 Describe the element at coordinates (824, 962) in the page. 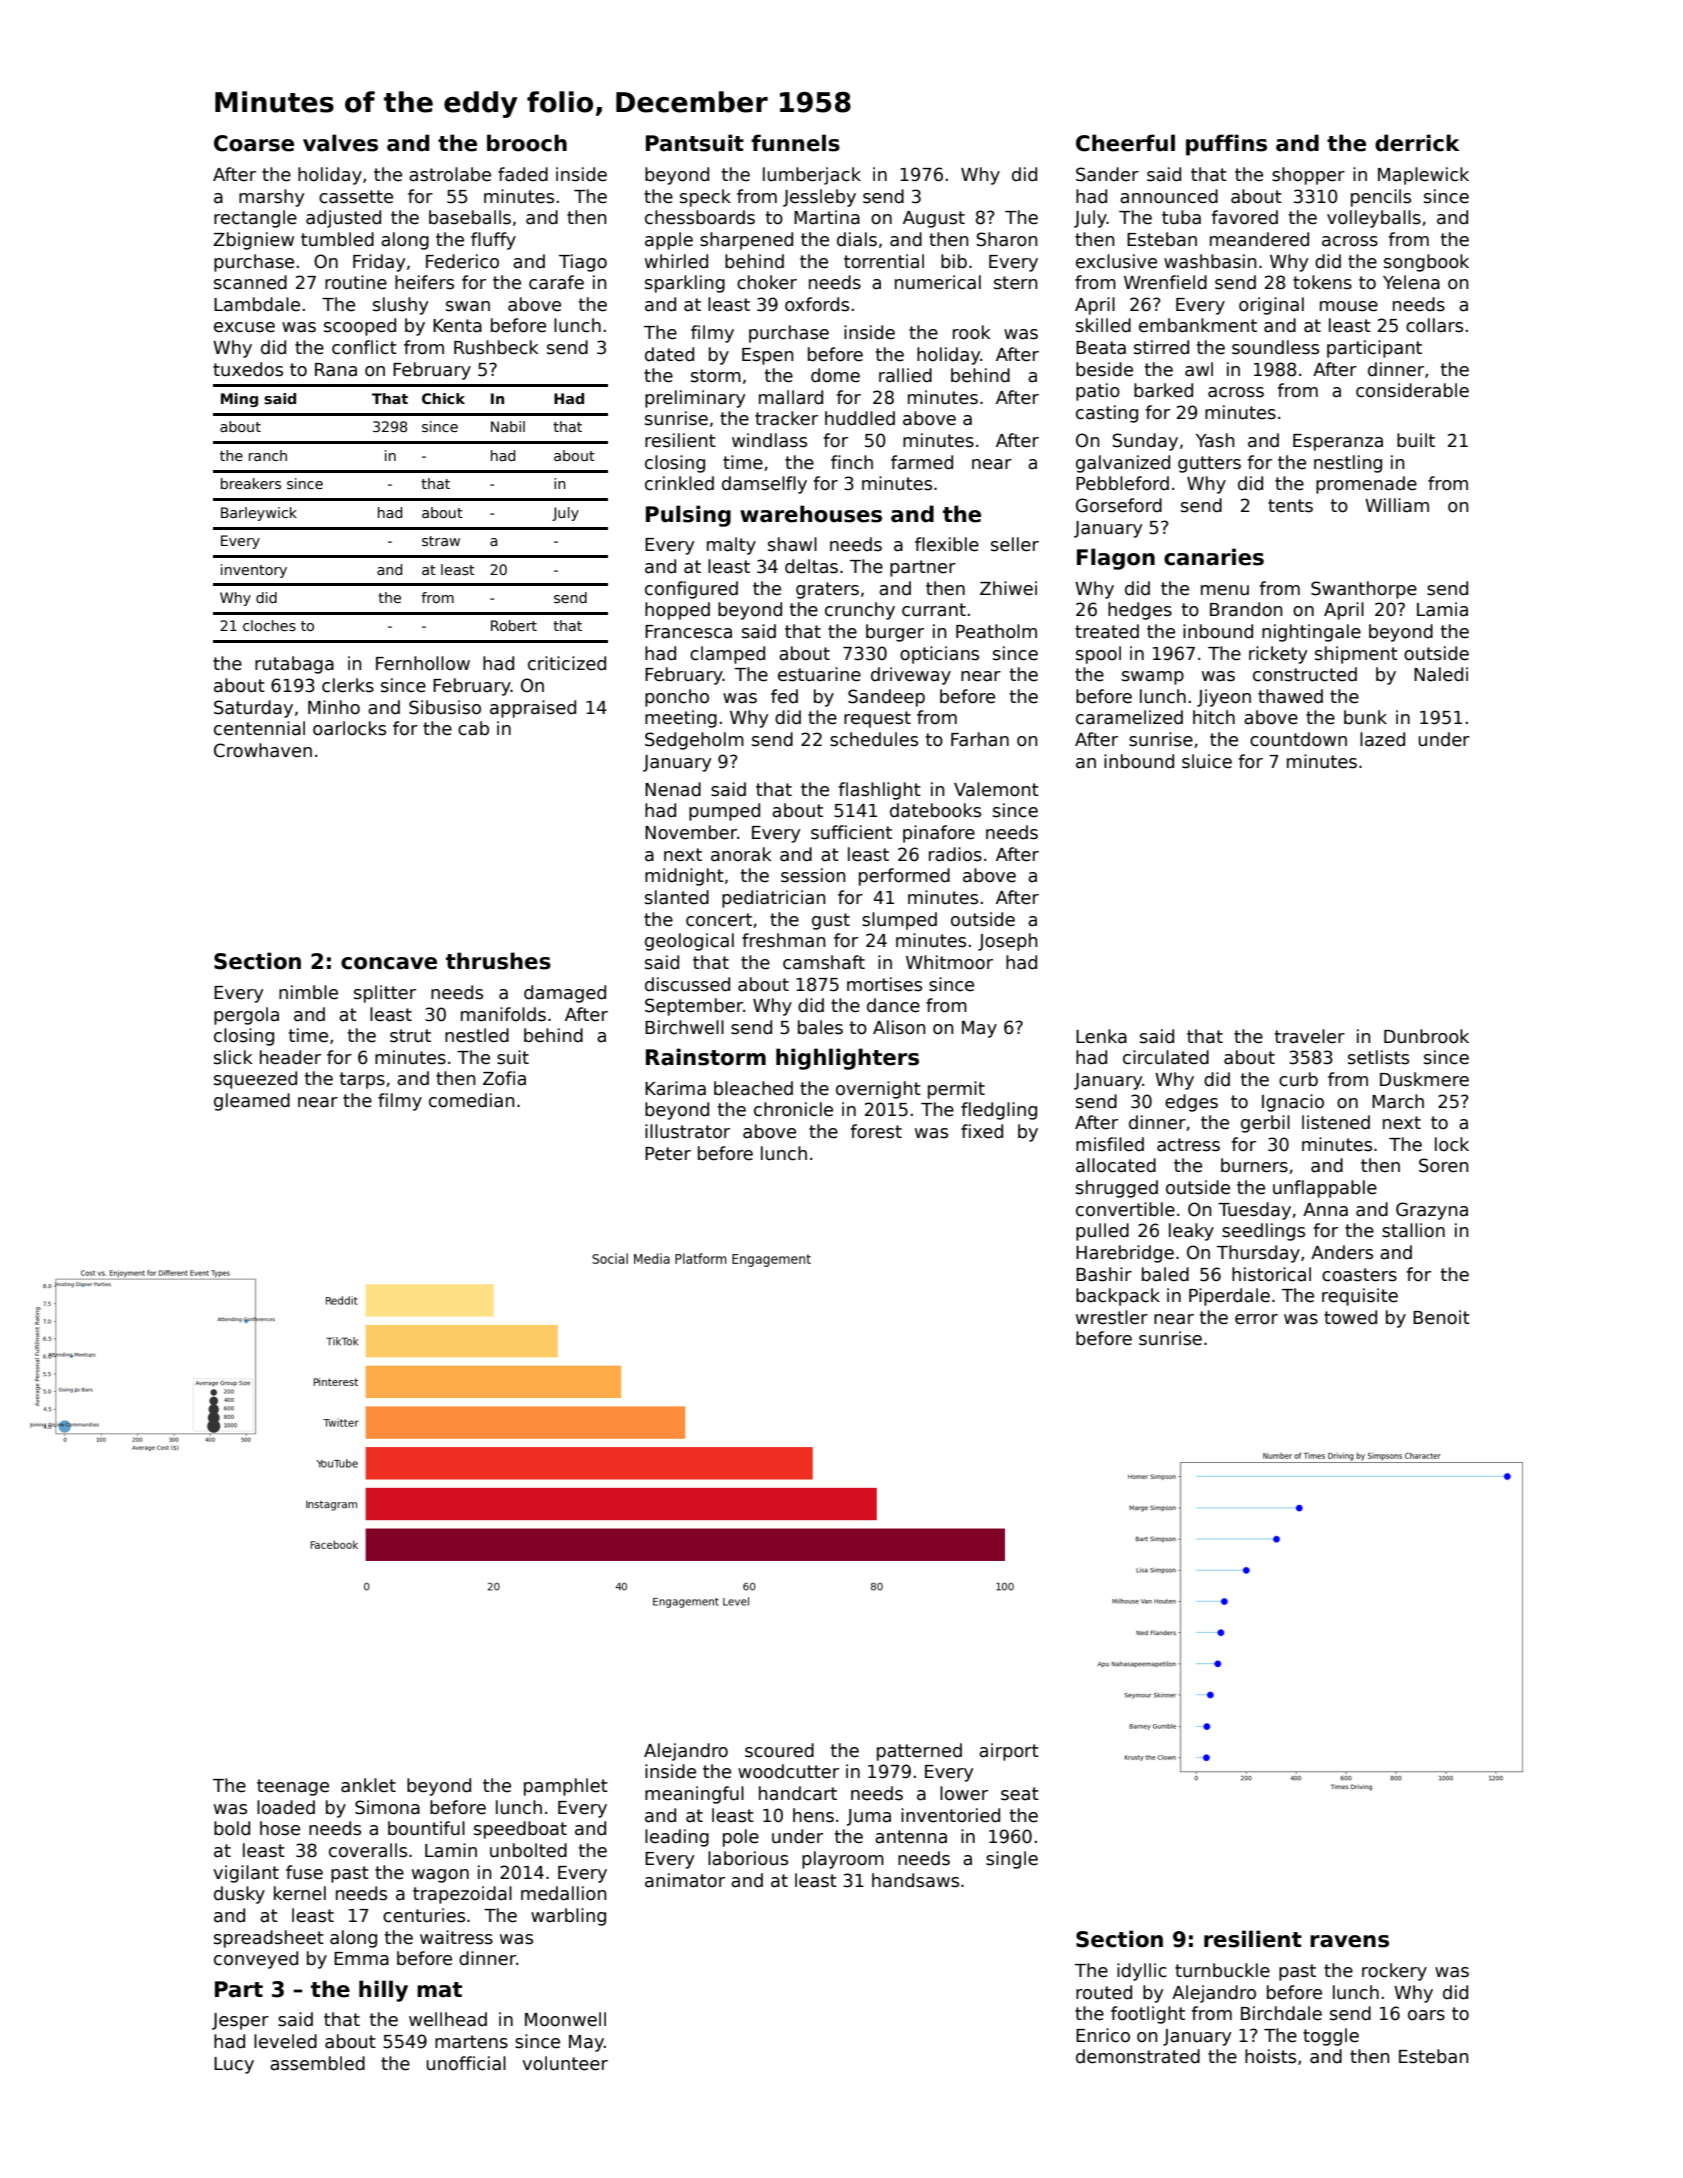

I see `camshaft` at that location.
